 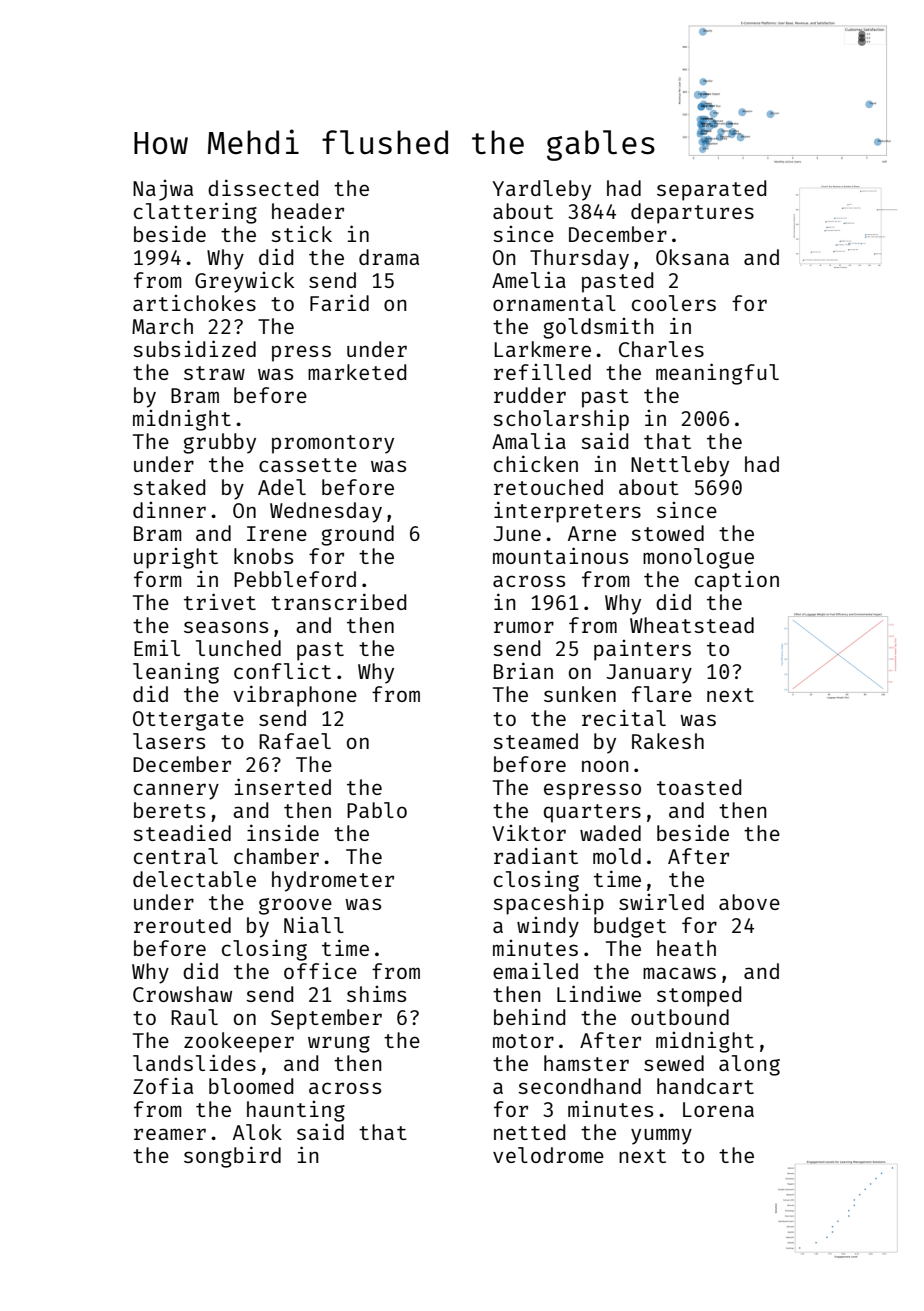 What do you see at coordinates (214, 373) in the screenshot?
I see `straw` at bounding box center [214, 373].
